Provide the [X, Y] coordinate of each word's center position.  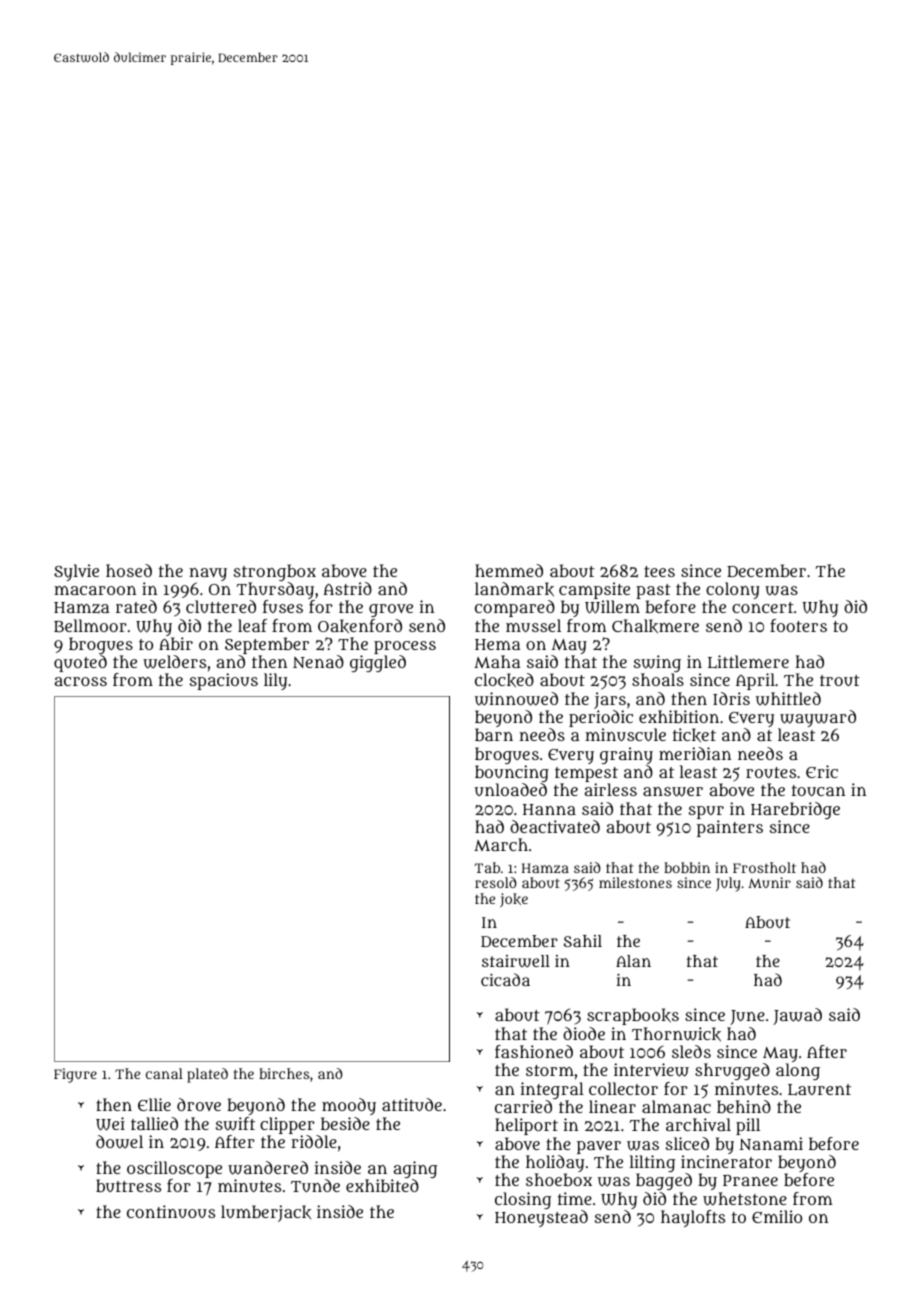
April [755, 681]
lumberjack [266, 1213]
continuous [171, 1211]
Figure [75, 1075]
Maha [497, 661]
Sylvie [76, 572]
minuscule [625, 734]
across [81, 681]
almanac [676, 1106]
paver [599, 1147]
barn [494, 735]
